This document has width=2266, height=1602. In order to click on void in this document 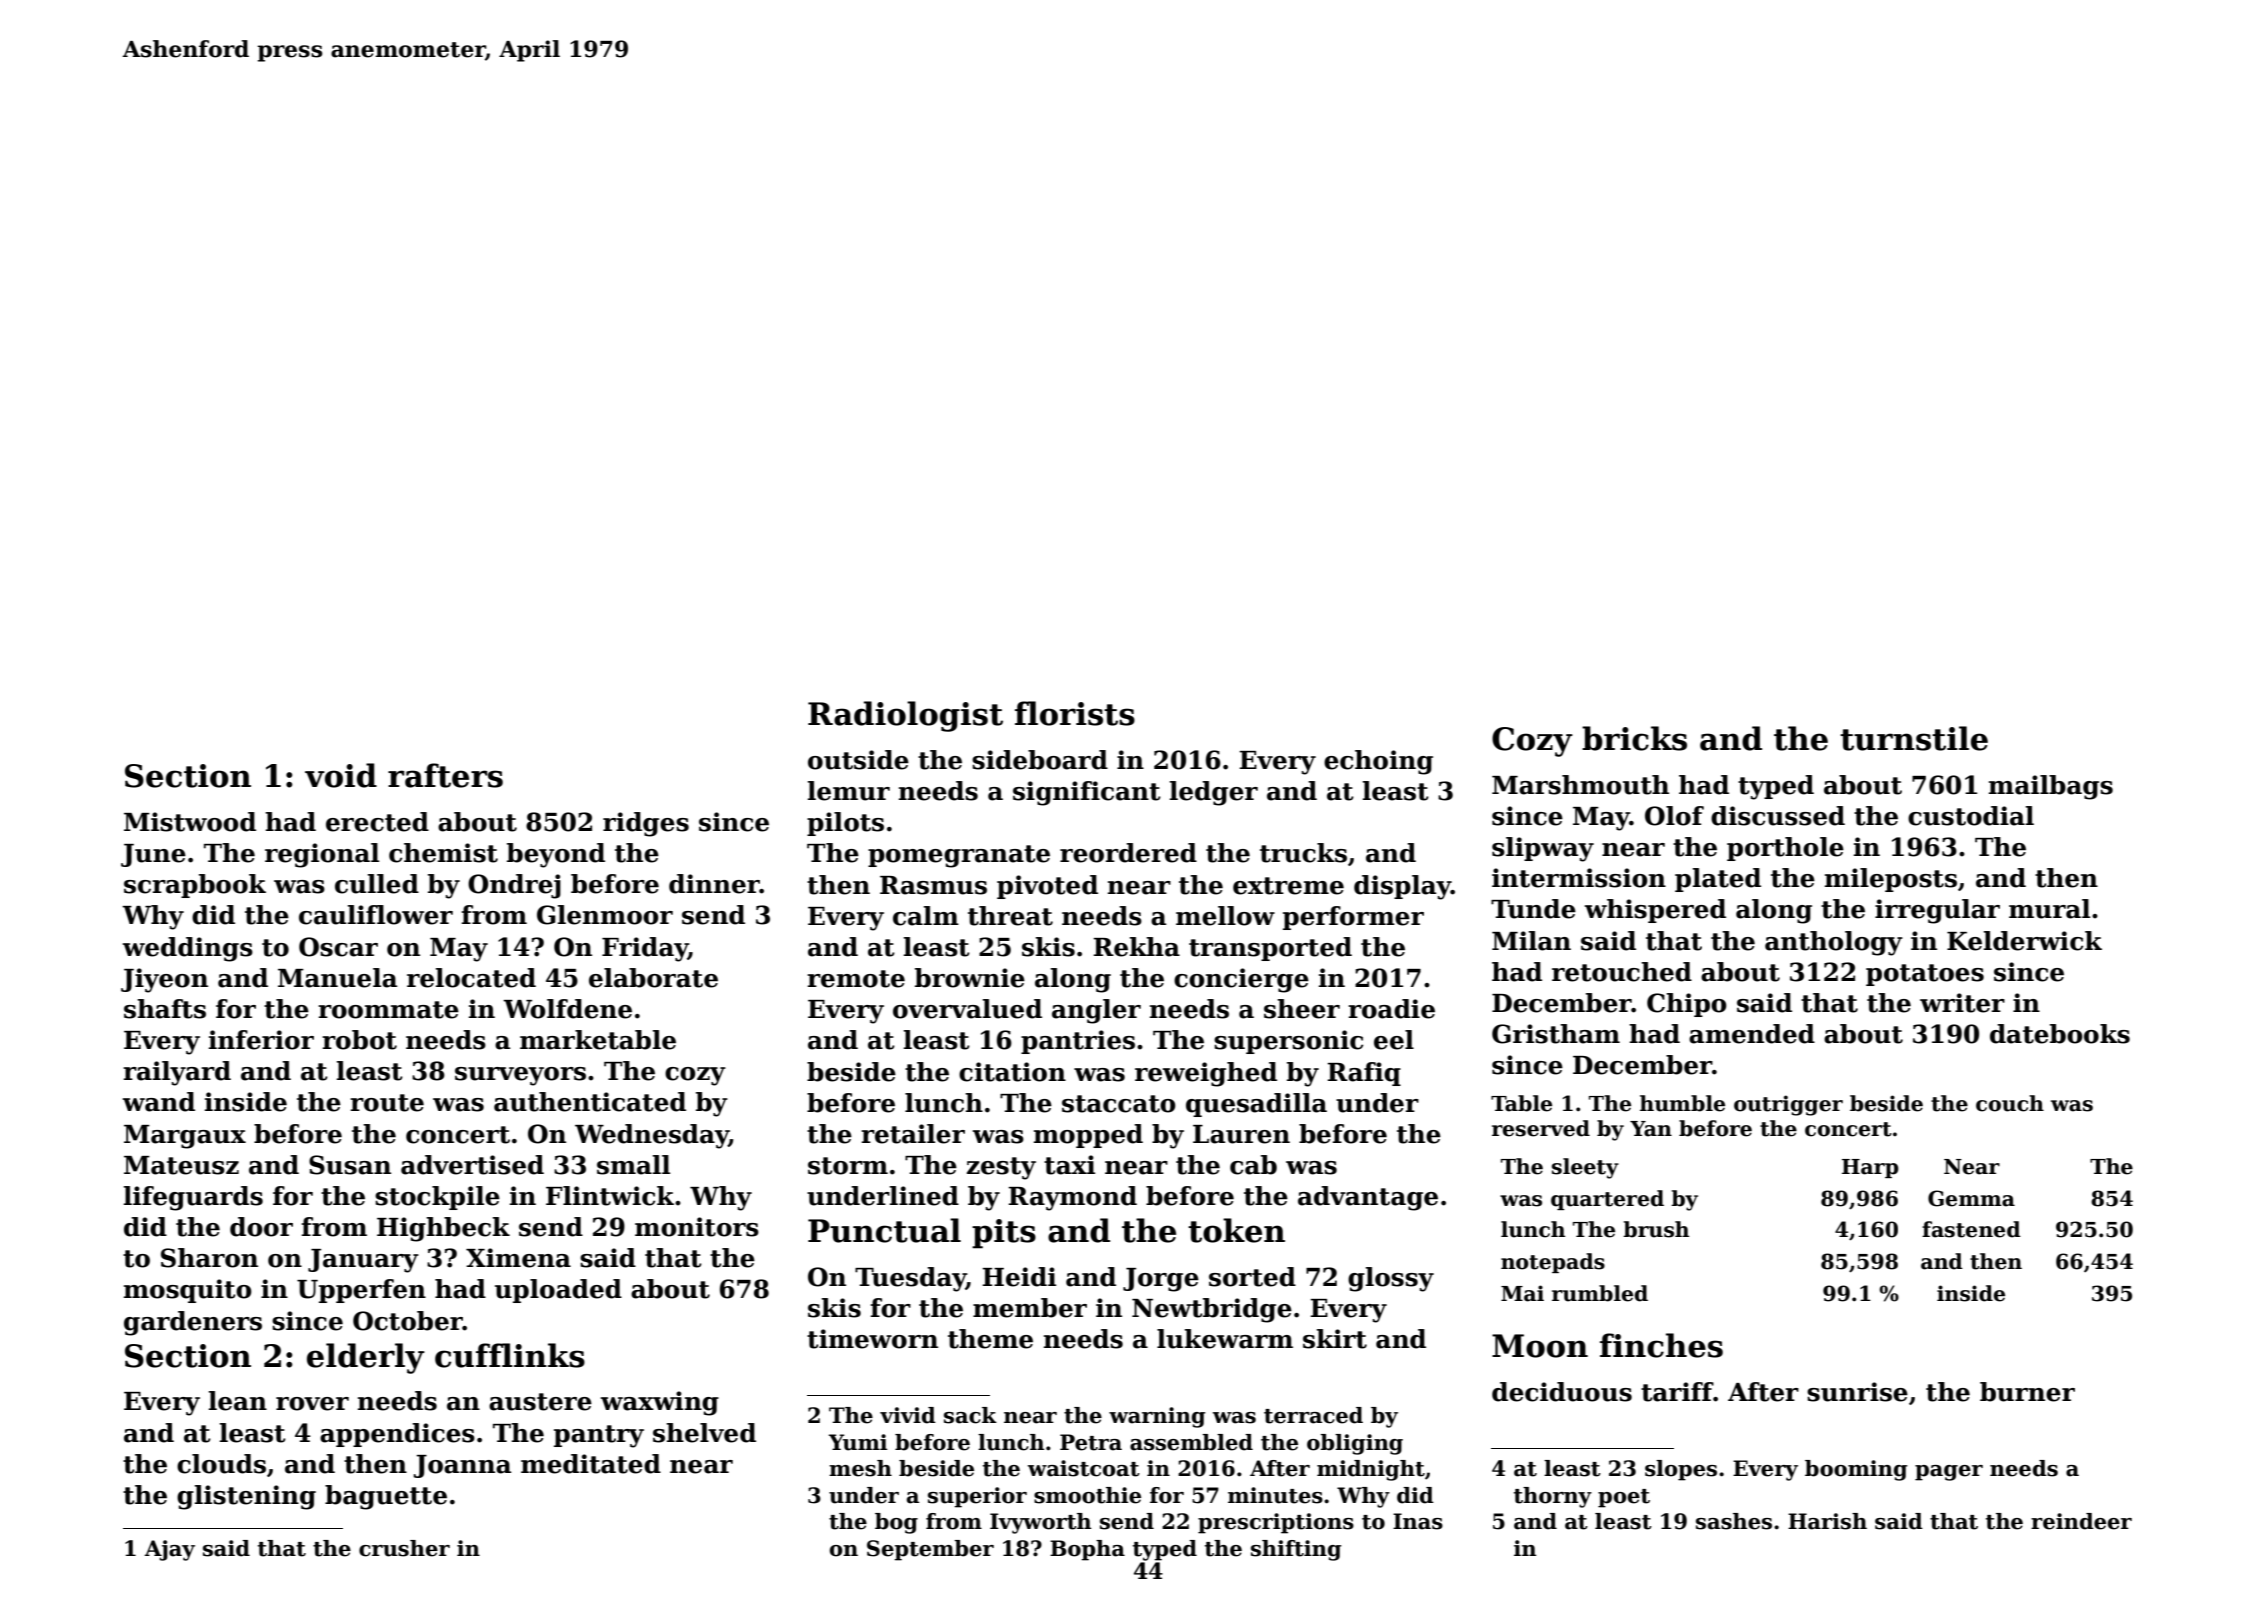, I will do `click(341, 775)`.
